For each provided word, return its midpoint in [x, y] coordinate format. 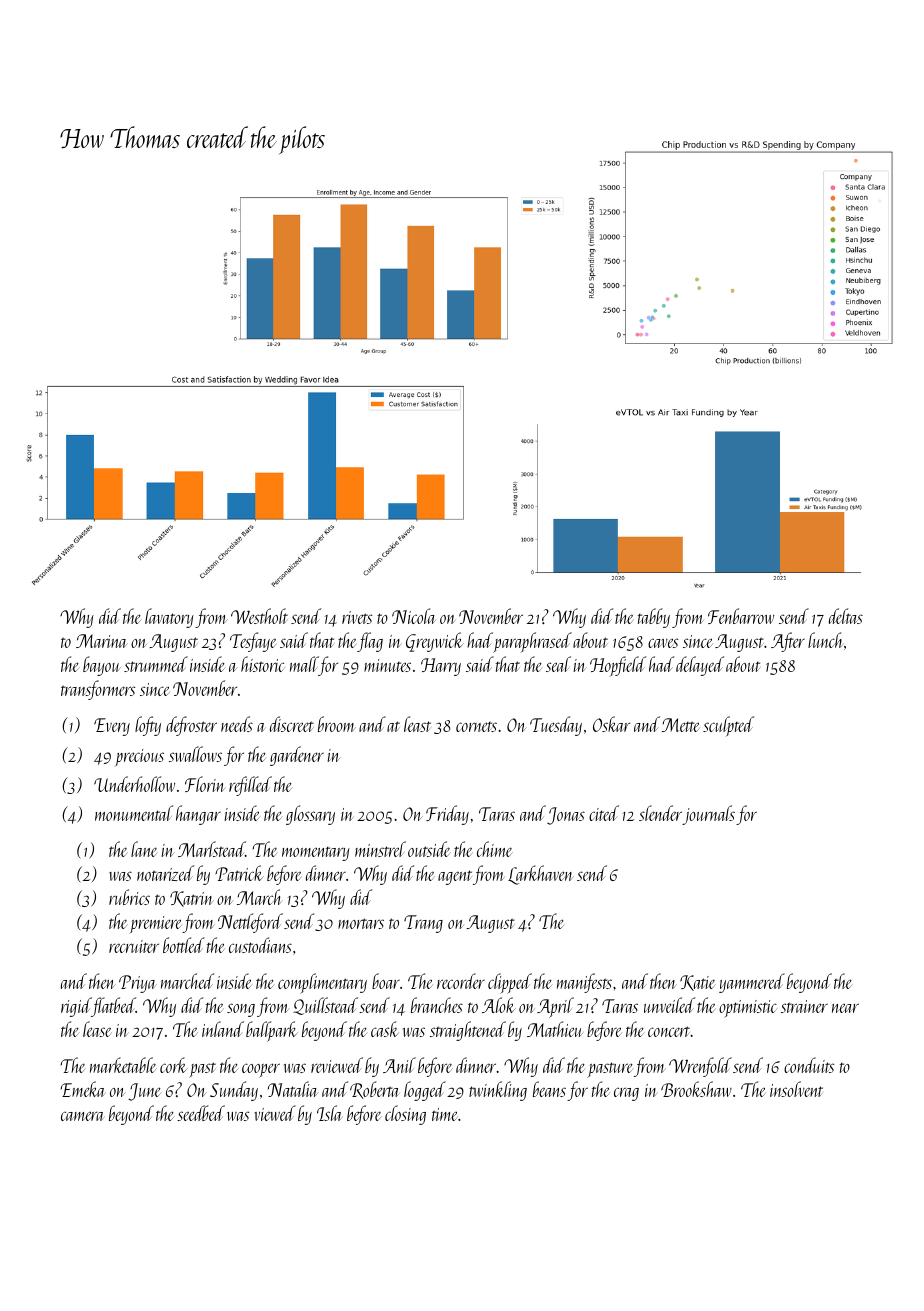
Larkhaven [541, 875]
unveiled [669, 1005]
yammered [752, 983]
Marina [102, 641]
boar [386, 981]
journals [708, 815]
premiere [156, 925]
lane [144, 849]
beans [549, 1089]
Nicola [414, 616]
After [788, 642]
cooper [261, 1070]
